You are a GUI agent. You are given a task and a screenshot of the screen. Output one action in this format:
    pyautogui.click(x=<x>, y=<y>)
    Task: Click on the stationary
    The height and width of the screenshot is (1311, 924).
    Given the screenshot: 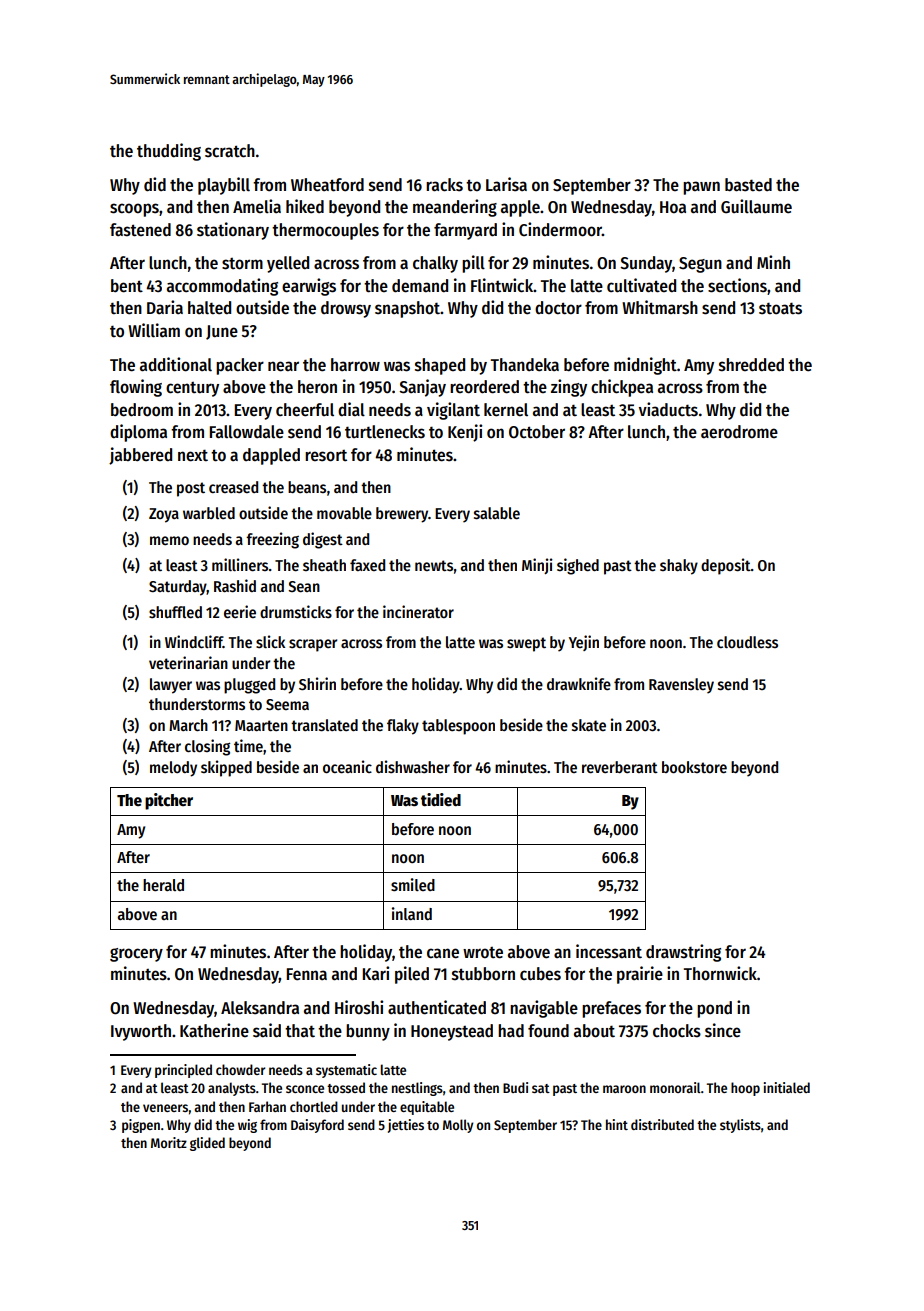 What is the action you would take?
    pyautogui.click(x=233, y=231)
